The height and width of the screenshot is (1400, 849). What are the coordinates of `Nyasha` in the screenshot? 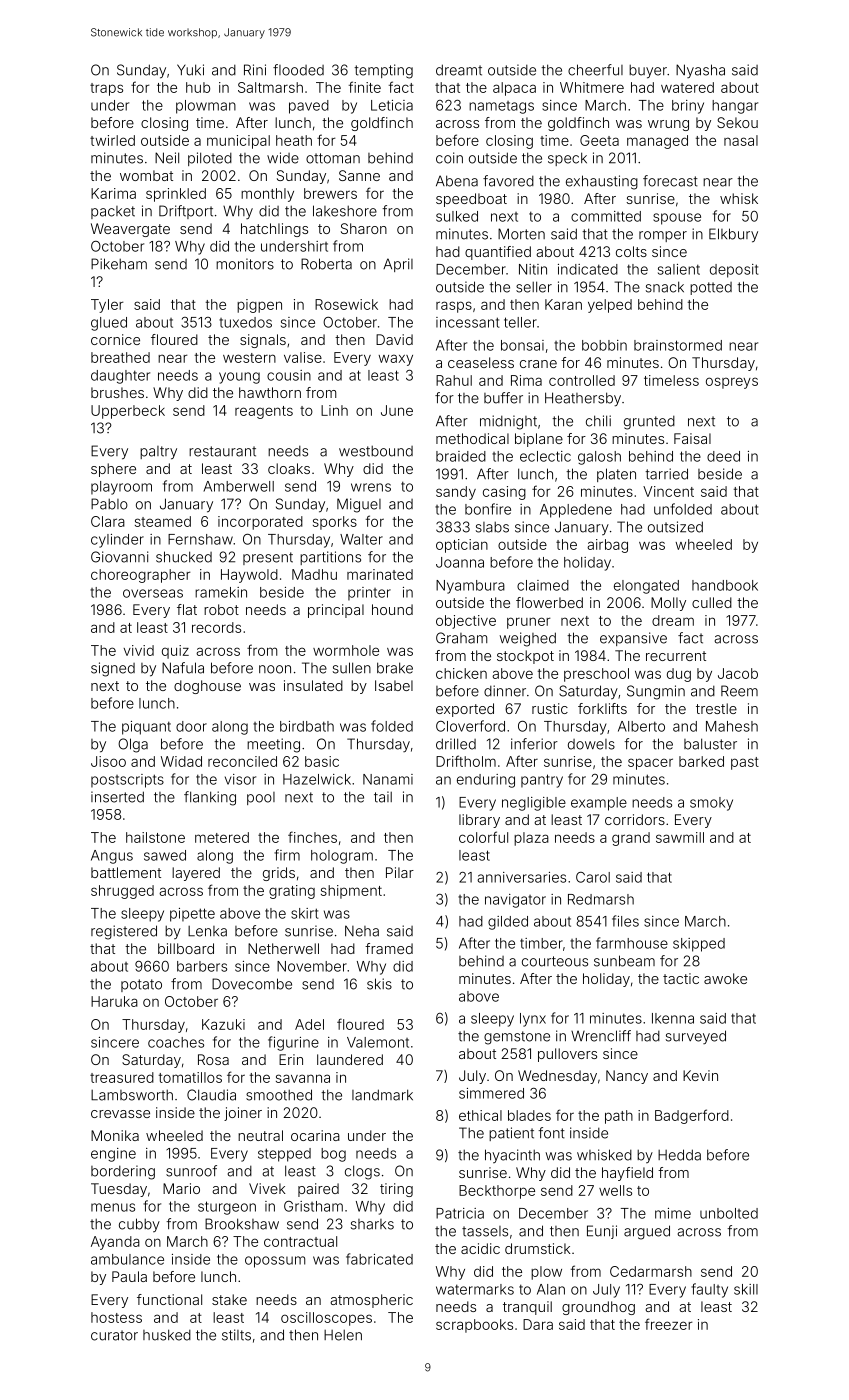 It's located at (700, 71).
